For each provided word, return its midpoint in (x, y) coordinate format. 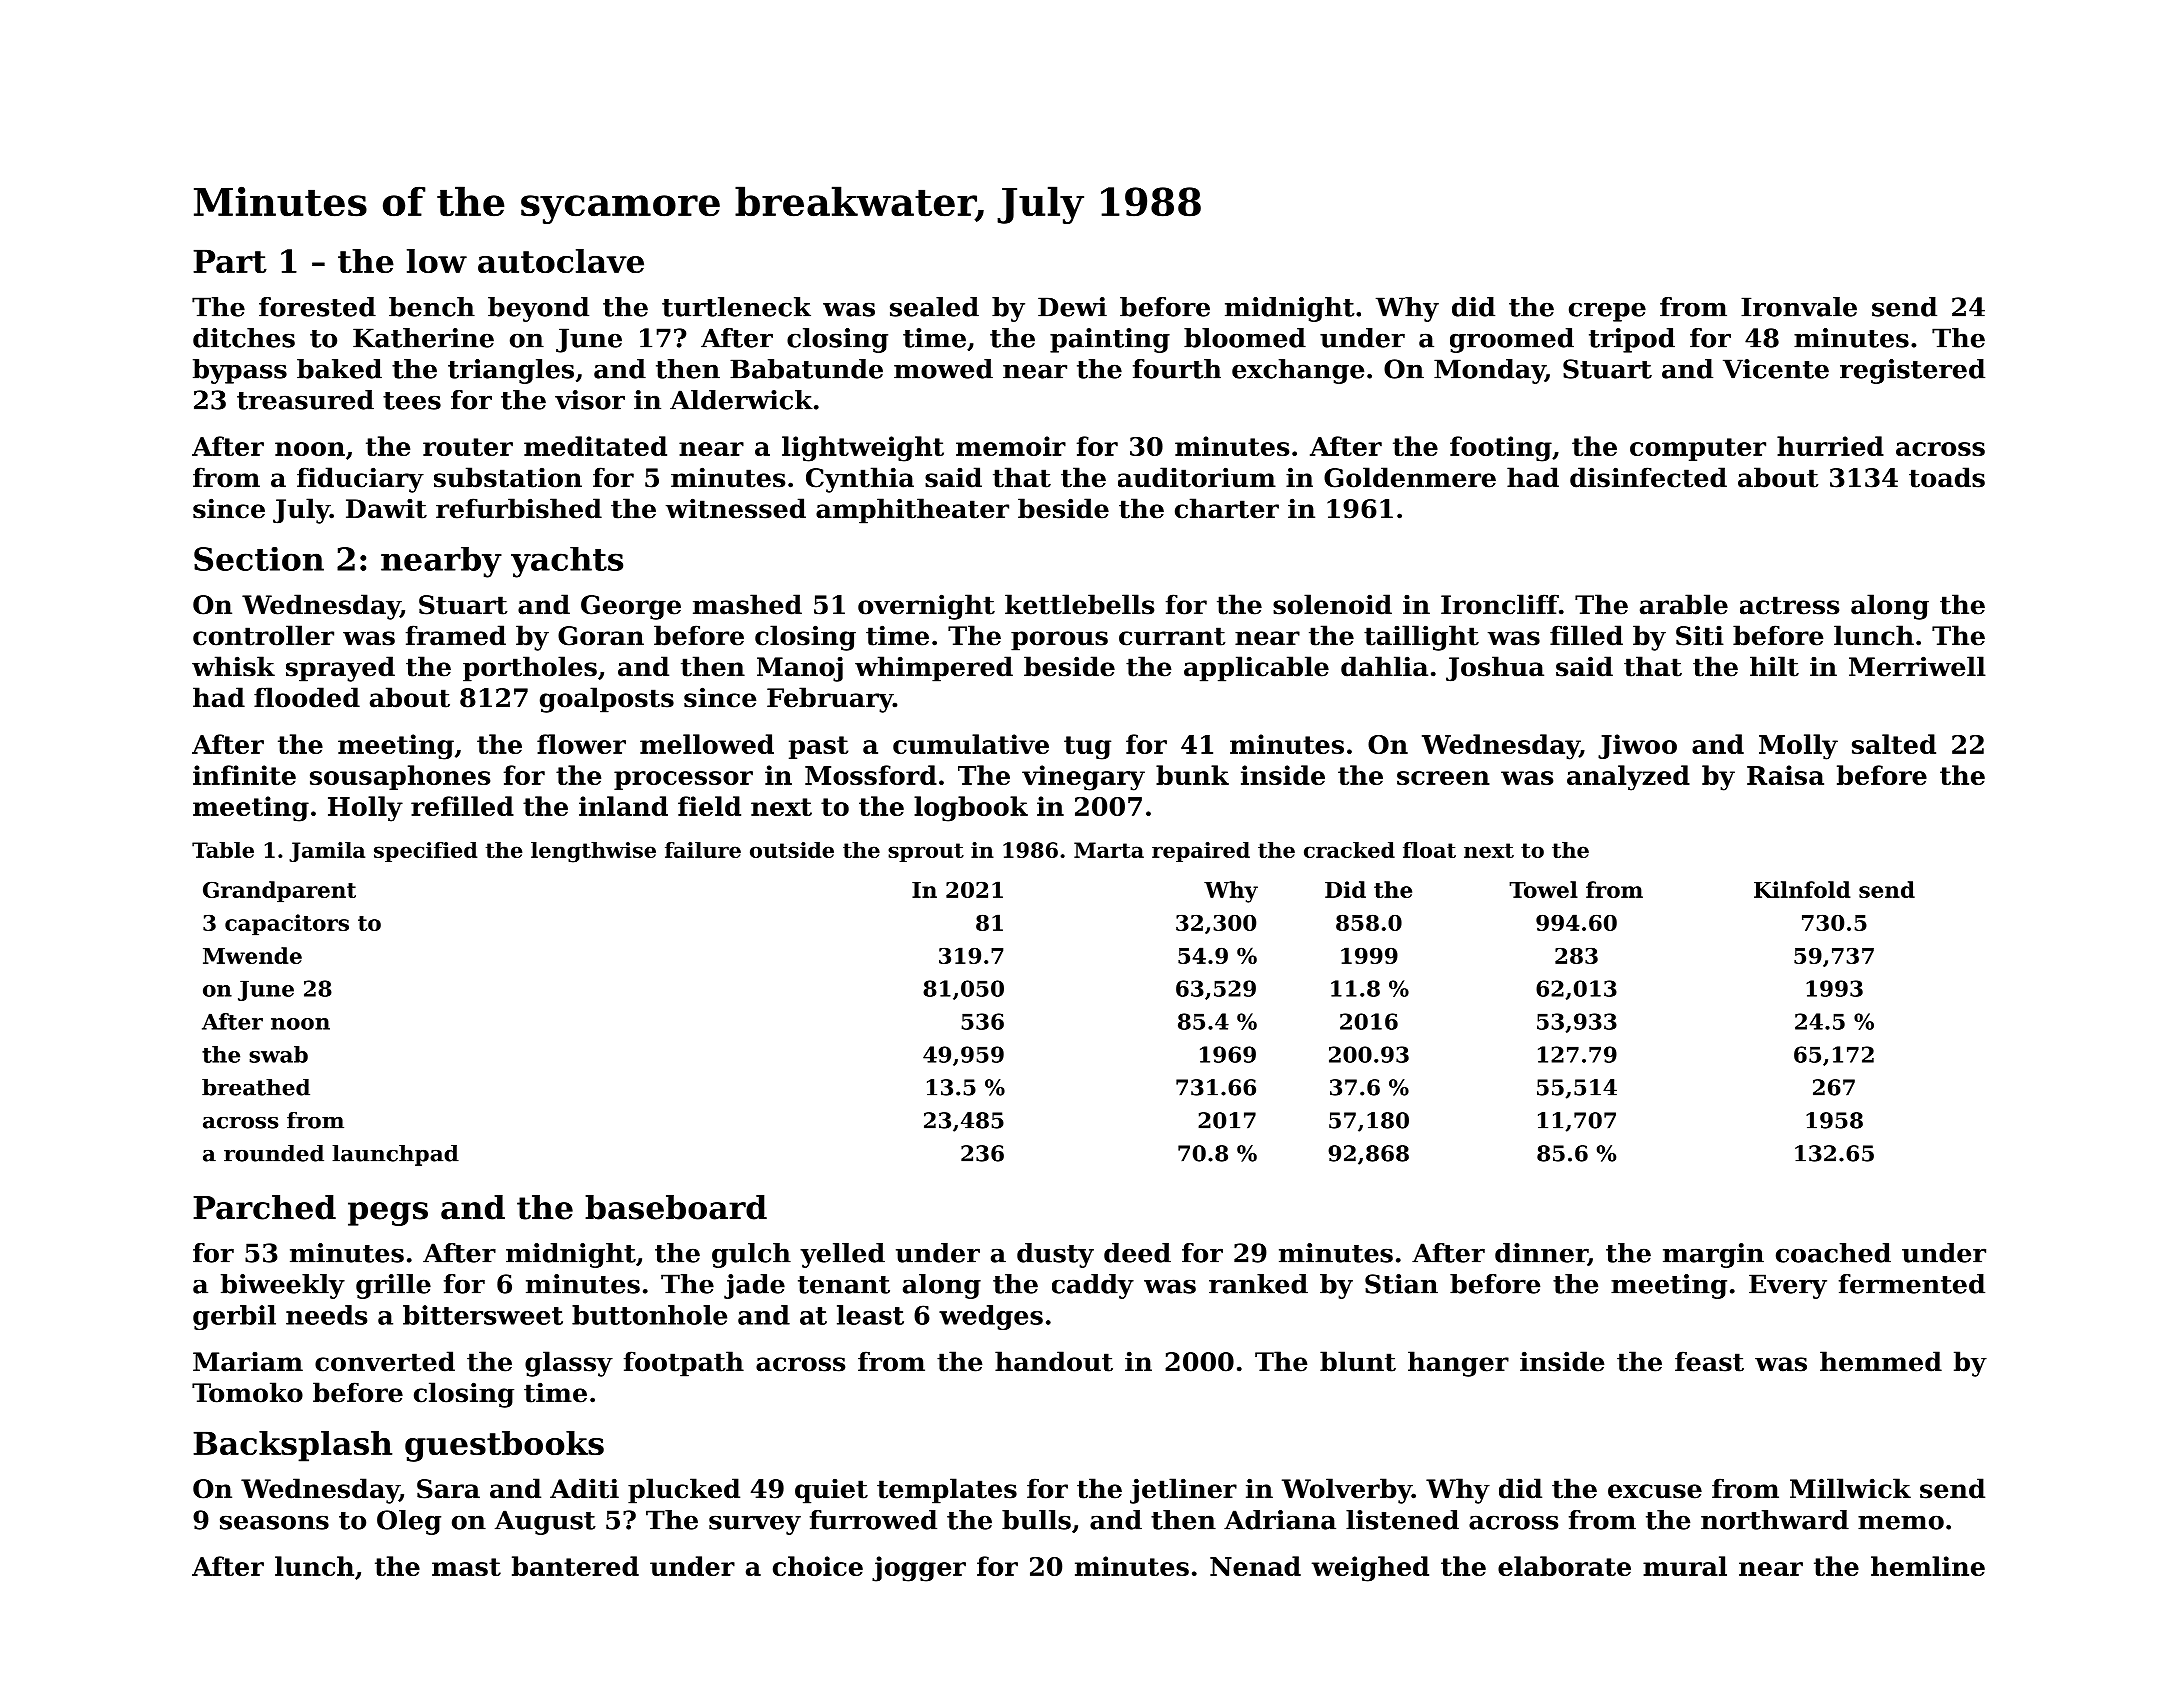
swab (278, 1054)
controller (263, 635)
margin (1713, 1255)
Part (230, 261)
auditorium (1197, 477)
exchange (1298, 371)
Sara (448, 1489)
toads (1947, 477)
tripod (1632, 340)
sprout (926, 852)
